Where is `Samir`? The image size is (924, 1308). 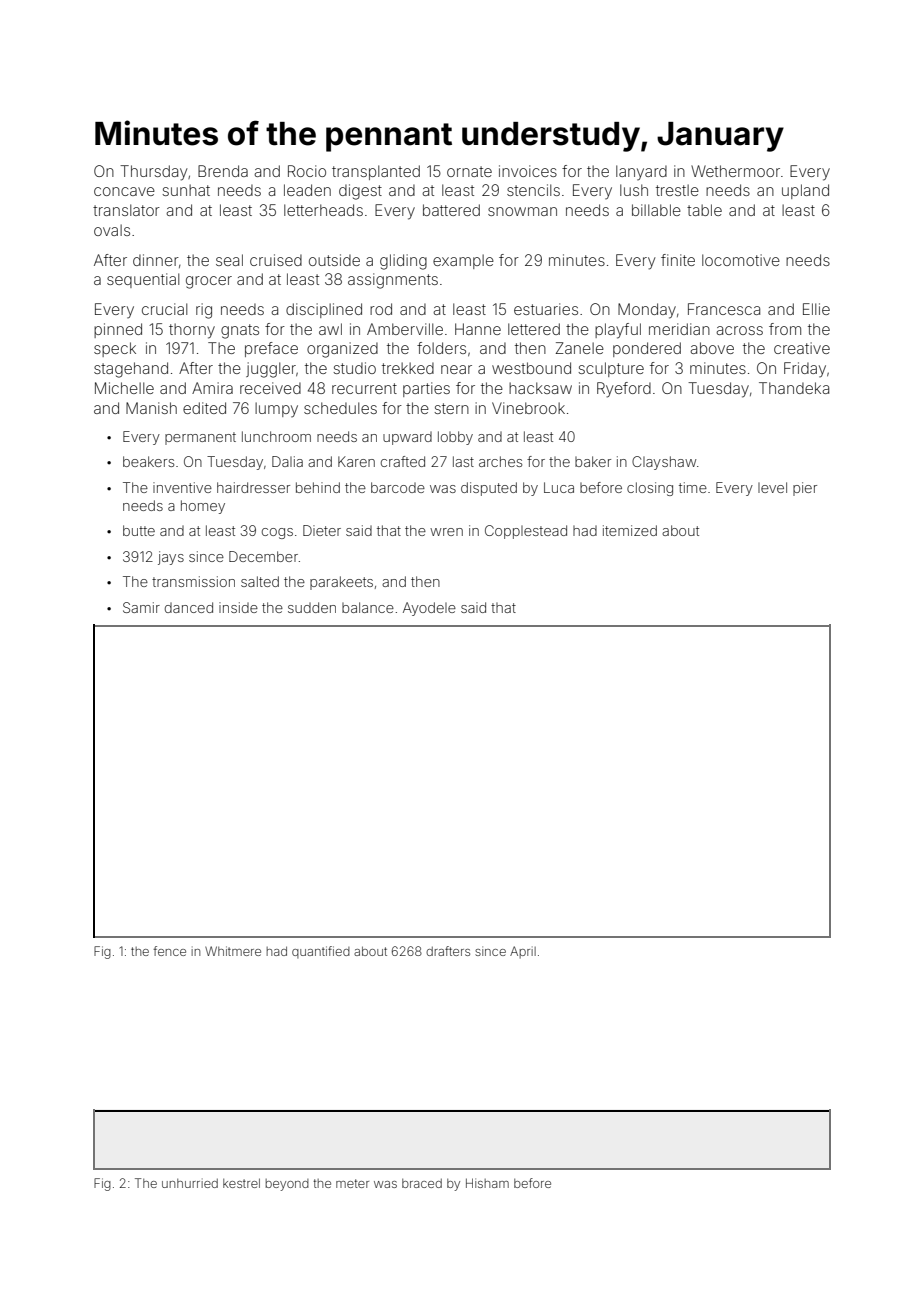 Samir is located at coordinates (141, 607).
